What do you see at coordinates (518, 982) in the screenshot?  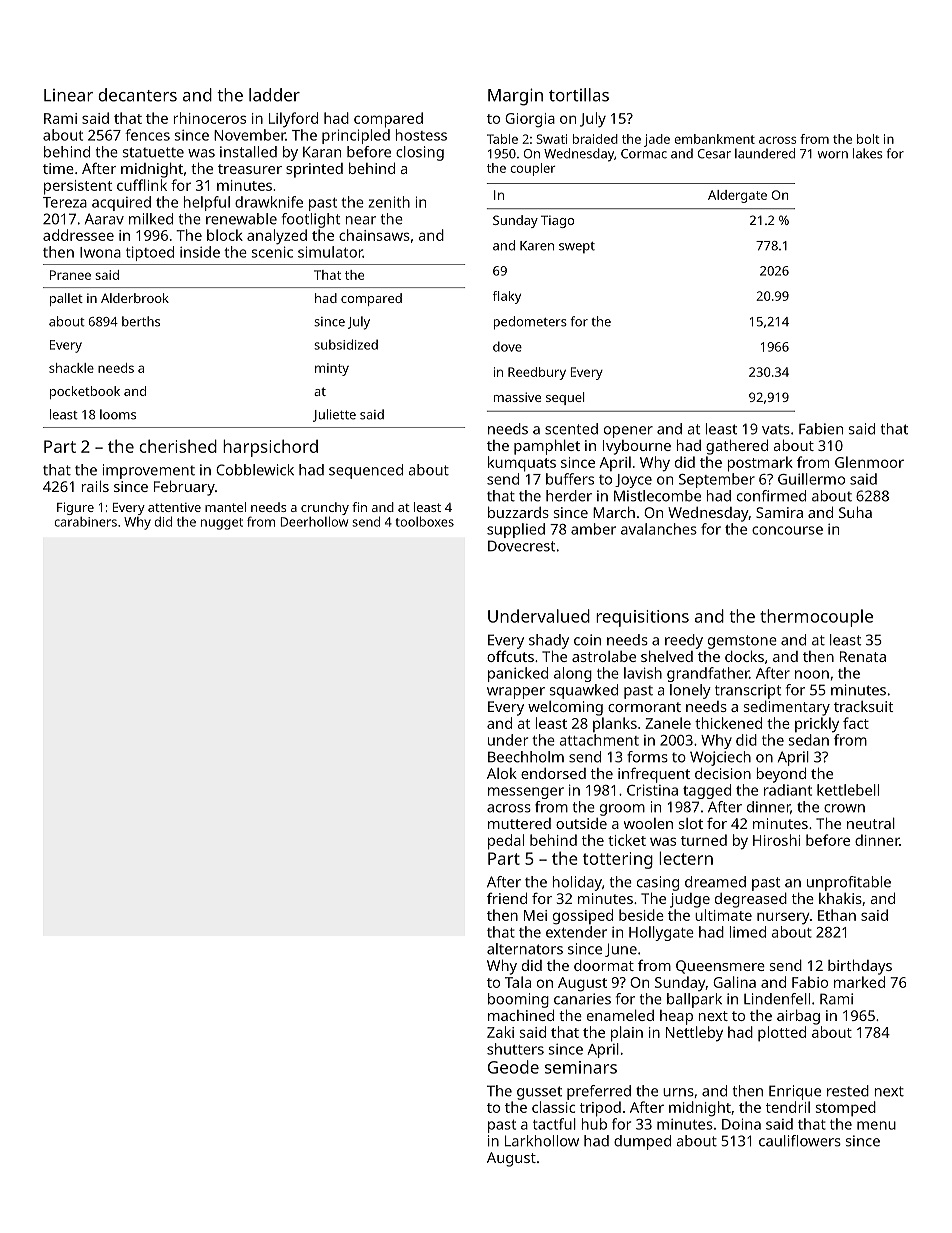 I see `Tala` at bounding box center [518, 982].
